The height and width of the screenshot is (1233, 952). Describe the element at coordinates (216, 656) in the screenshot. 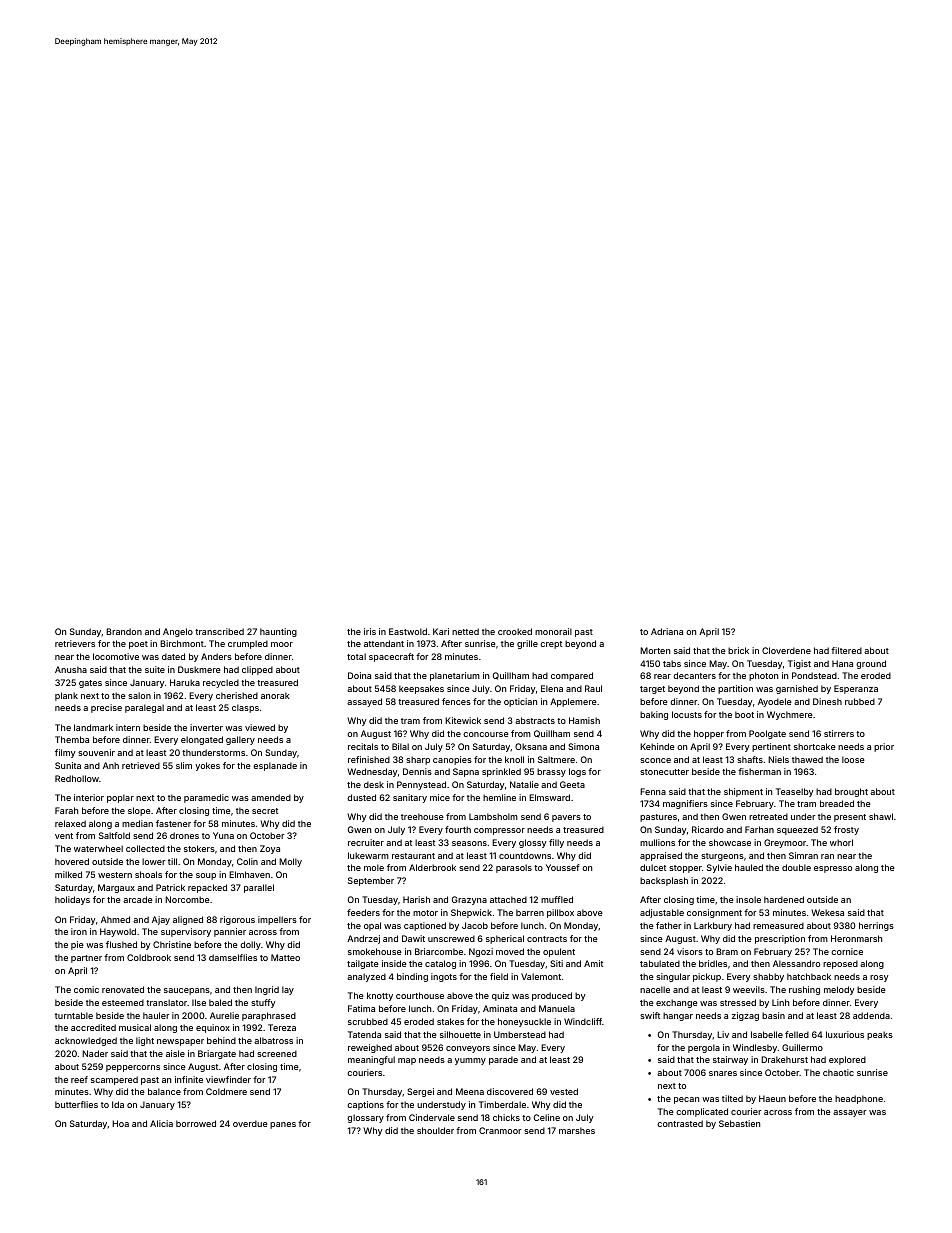

I see `Anders` at that location.
